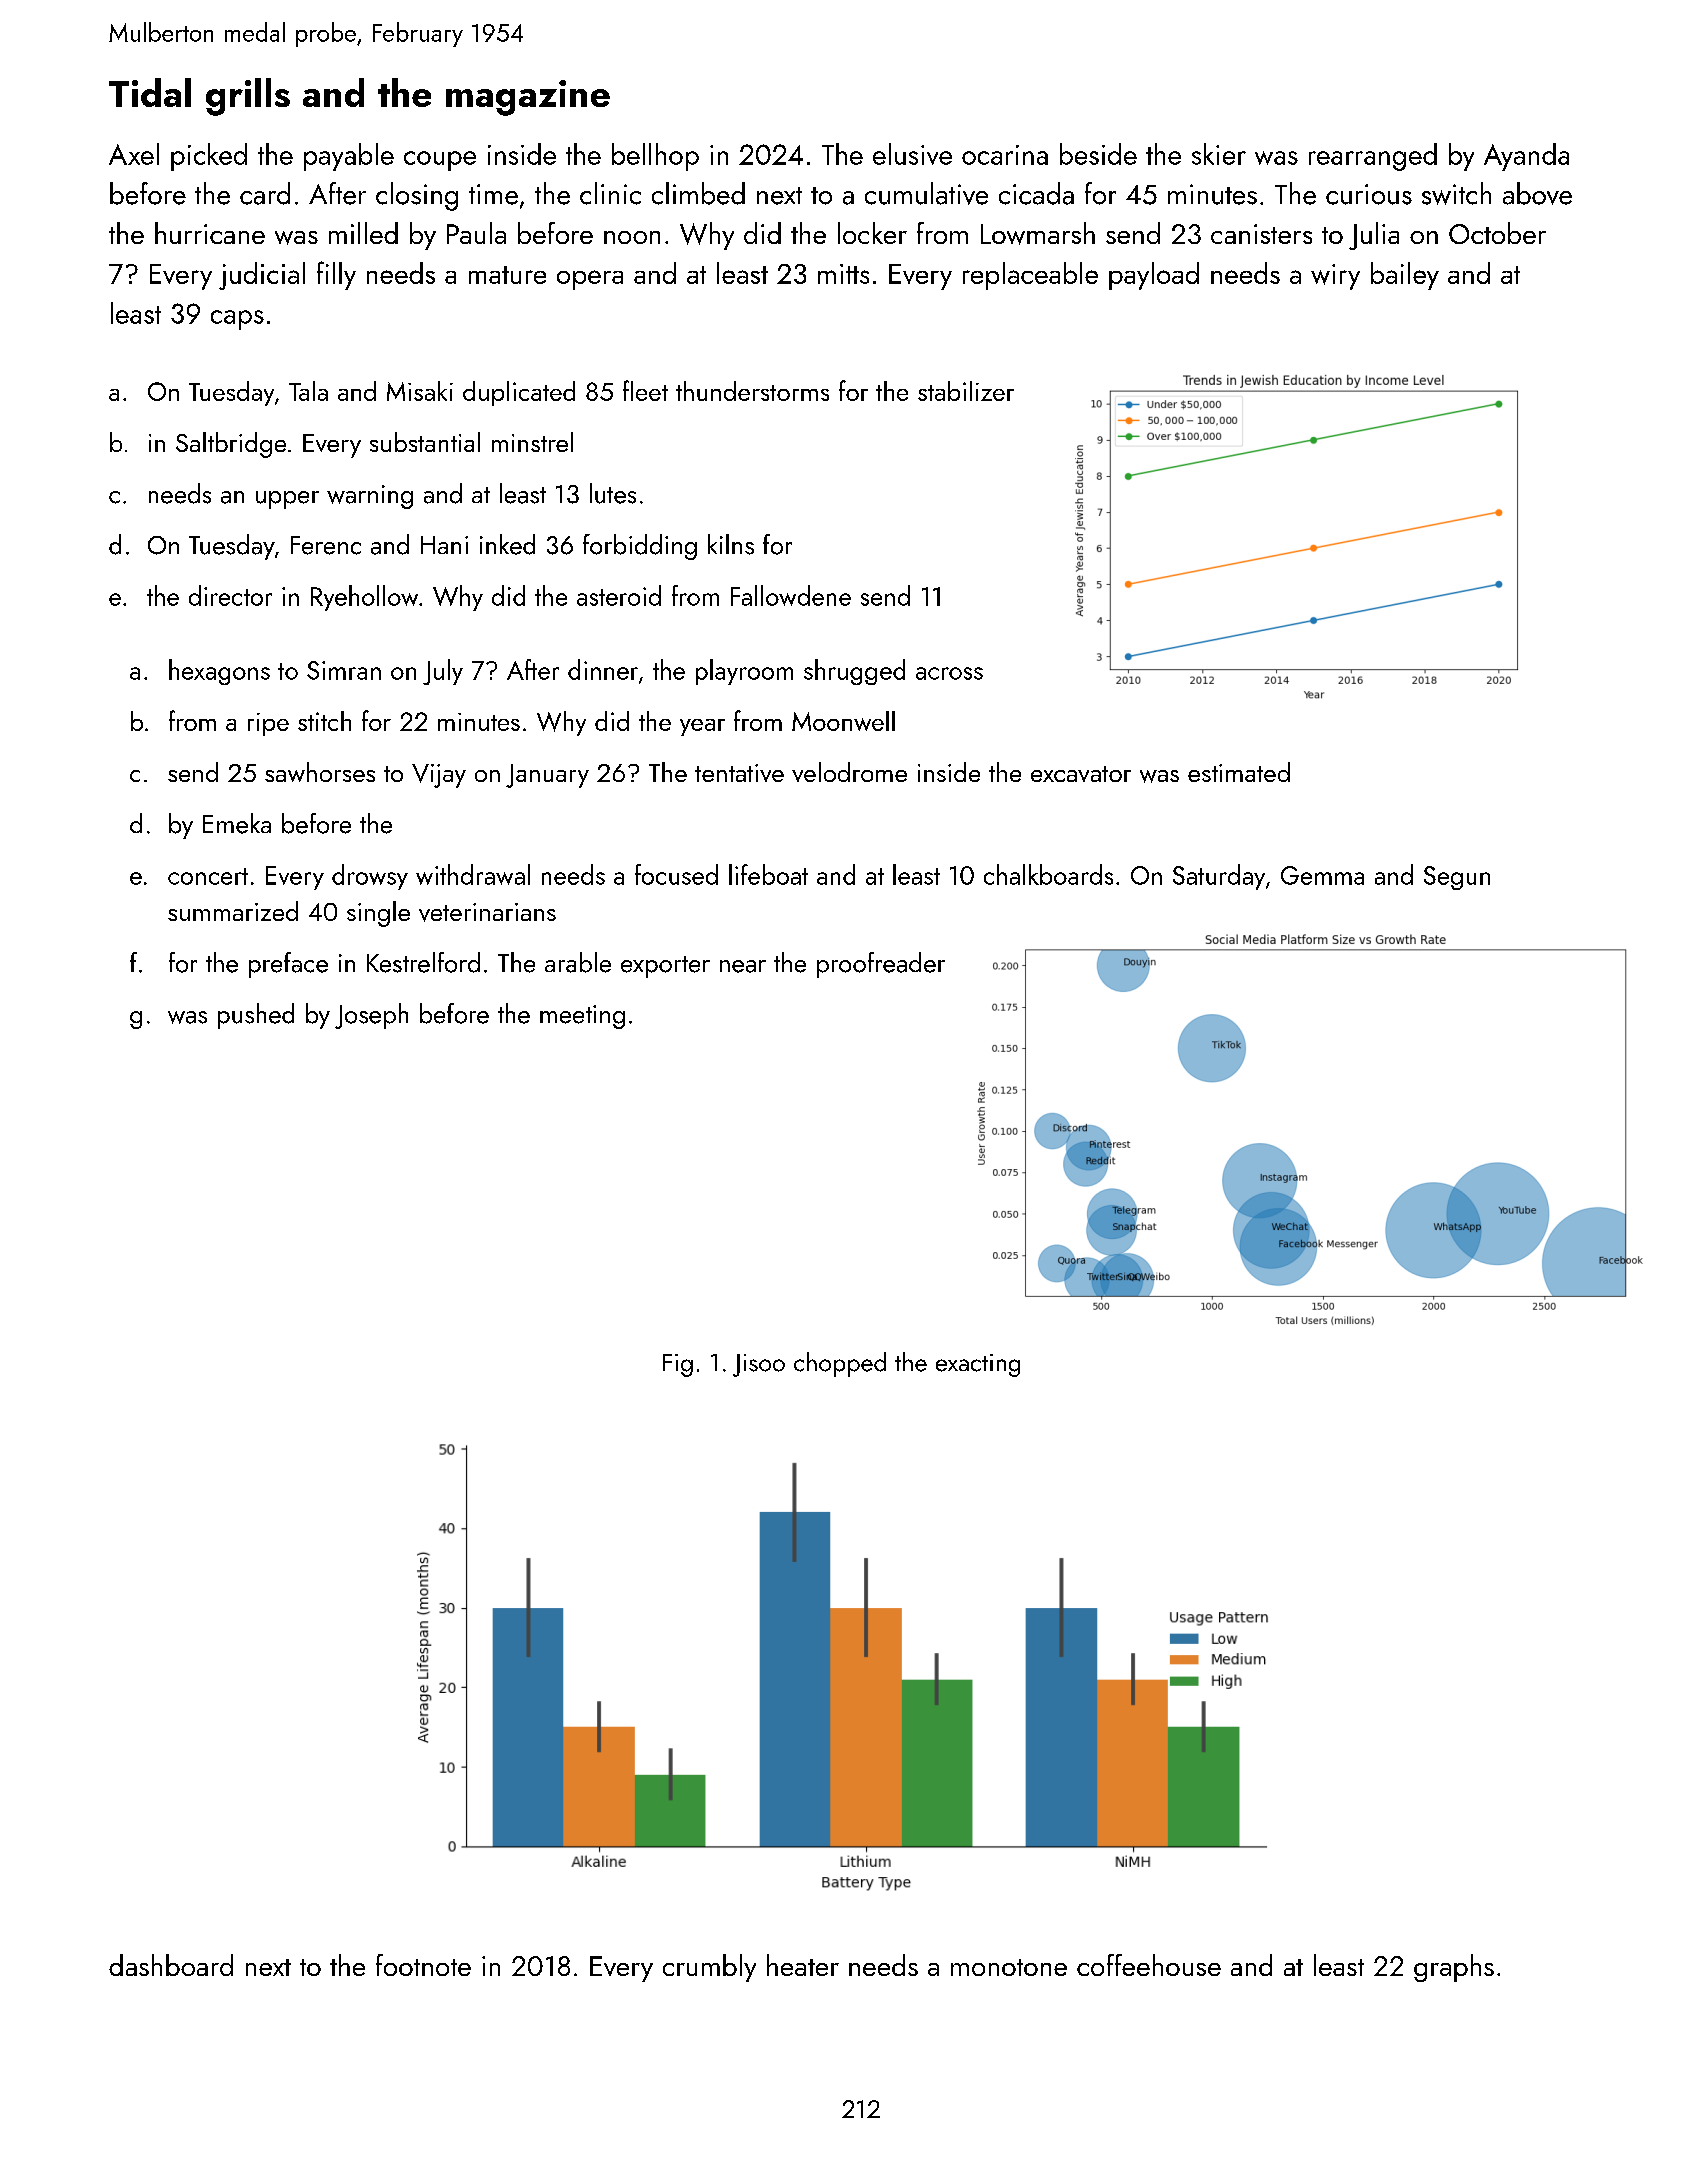  What do you see at coordinates (1261, 234) in the document?
I see `canisters` at bounding box center [1261, 234].
